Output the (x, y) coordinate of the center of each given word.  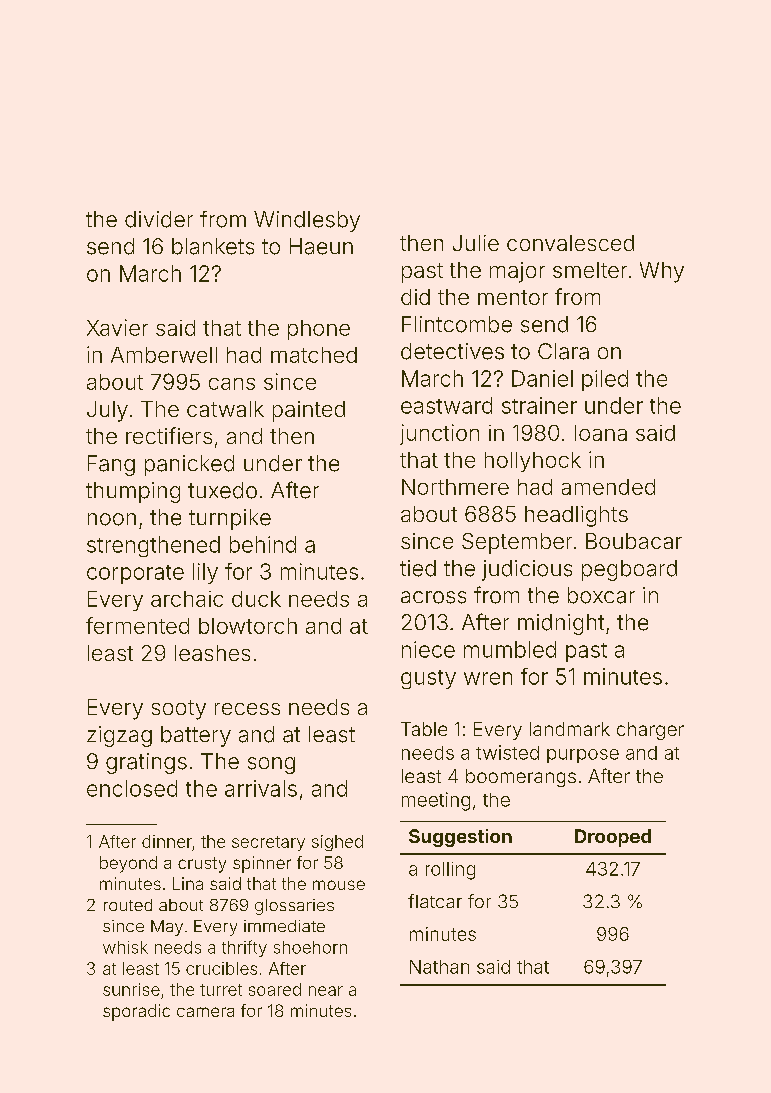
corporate (135, 574)
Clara (563, 351)
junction (439, 434)
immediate (284, 926)
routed (128, 905)
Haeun (321, 246)
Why (662, 272)
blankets (213, 246)
